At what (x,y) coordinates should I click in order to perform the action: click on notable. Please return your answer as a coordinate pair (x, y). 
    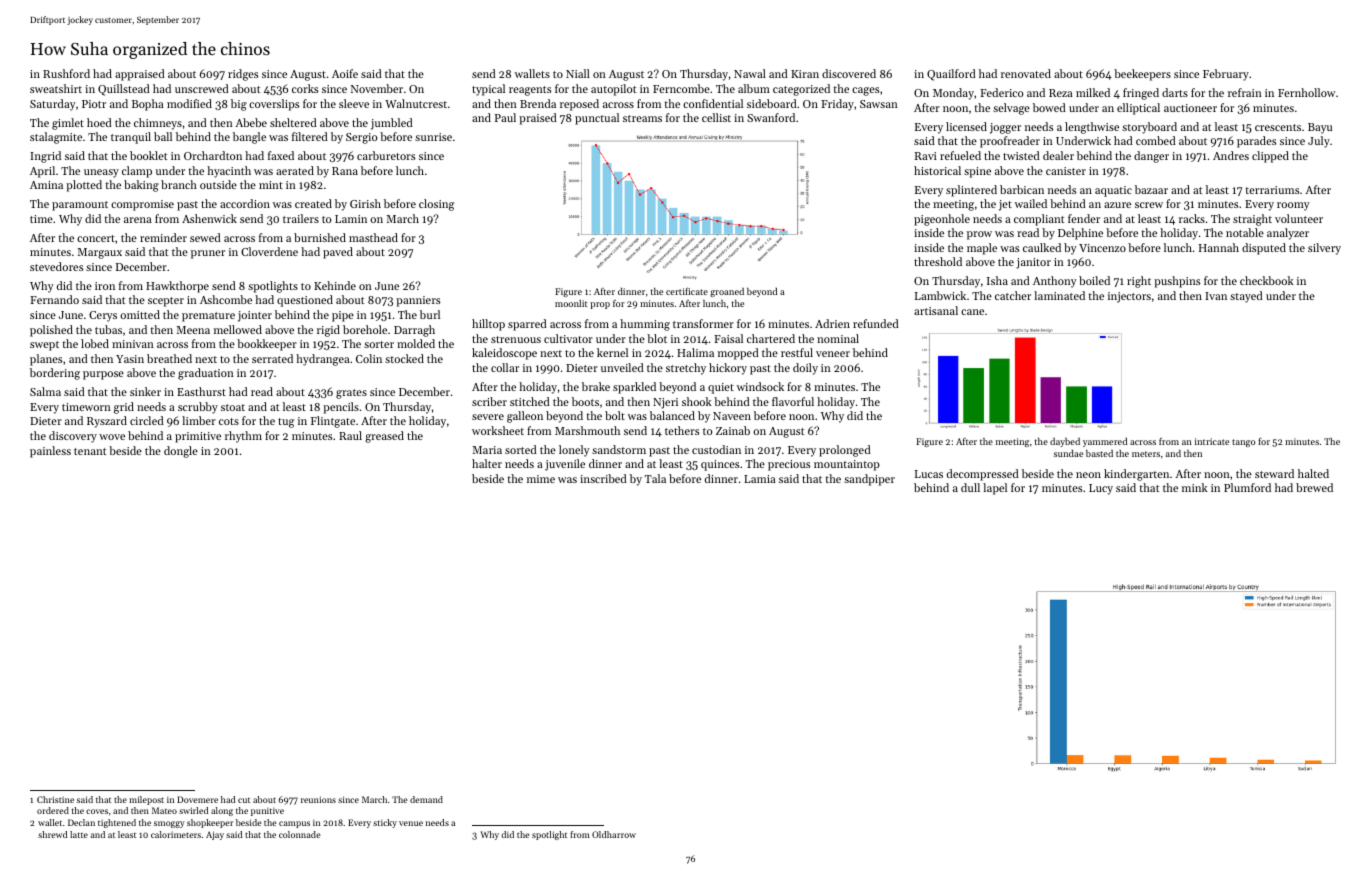
    Looking at the image, I should click on (1245, 232).
